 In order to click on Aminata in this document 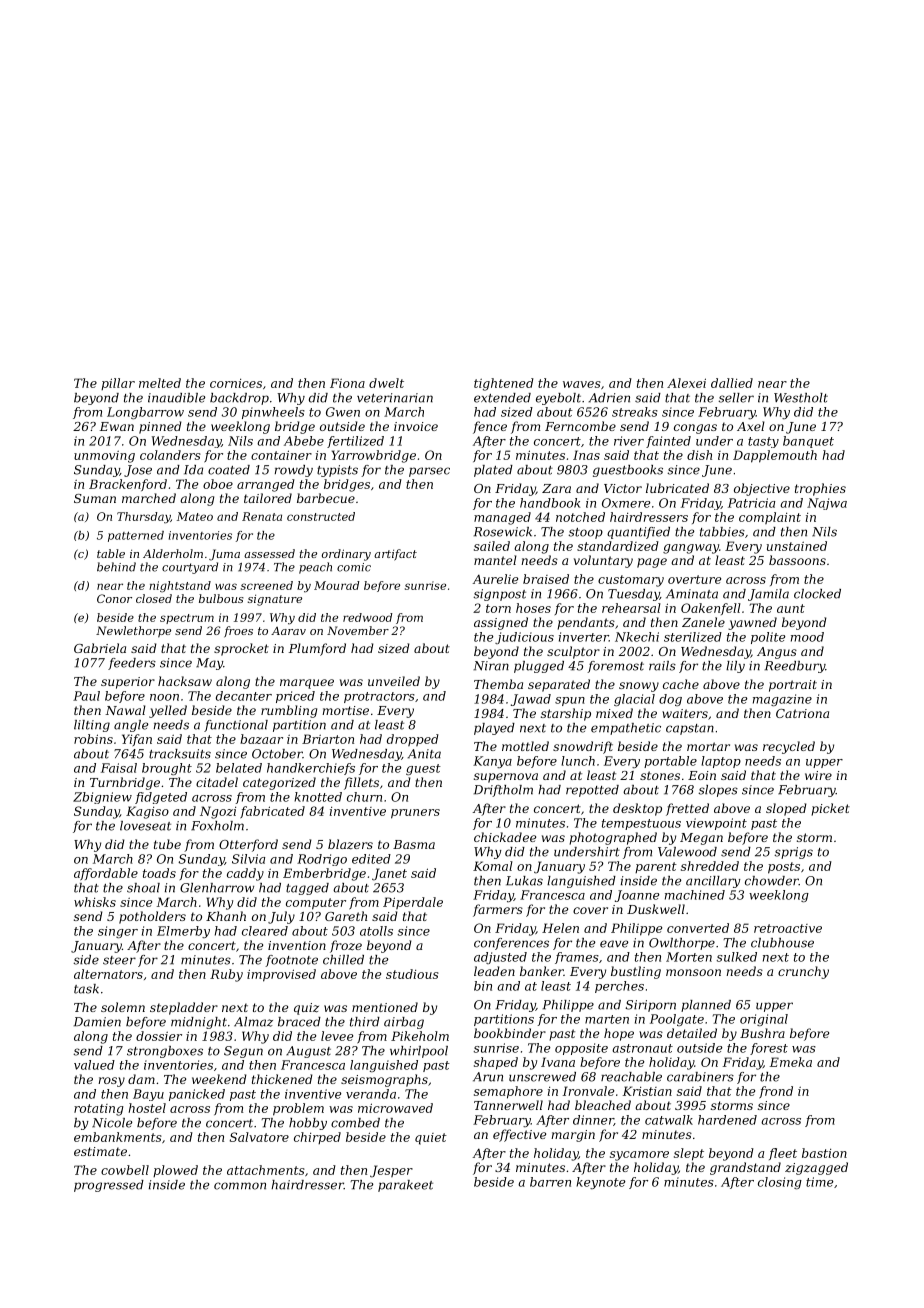, I will do `click(692, 594)`.
